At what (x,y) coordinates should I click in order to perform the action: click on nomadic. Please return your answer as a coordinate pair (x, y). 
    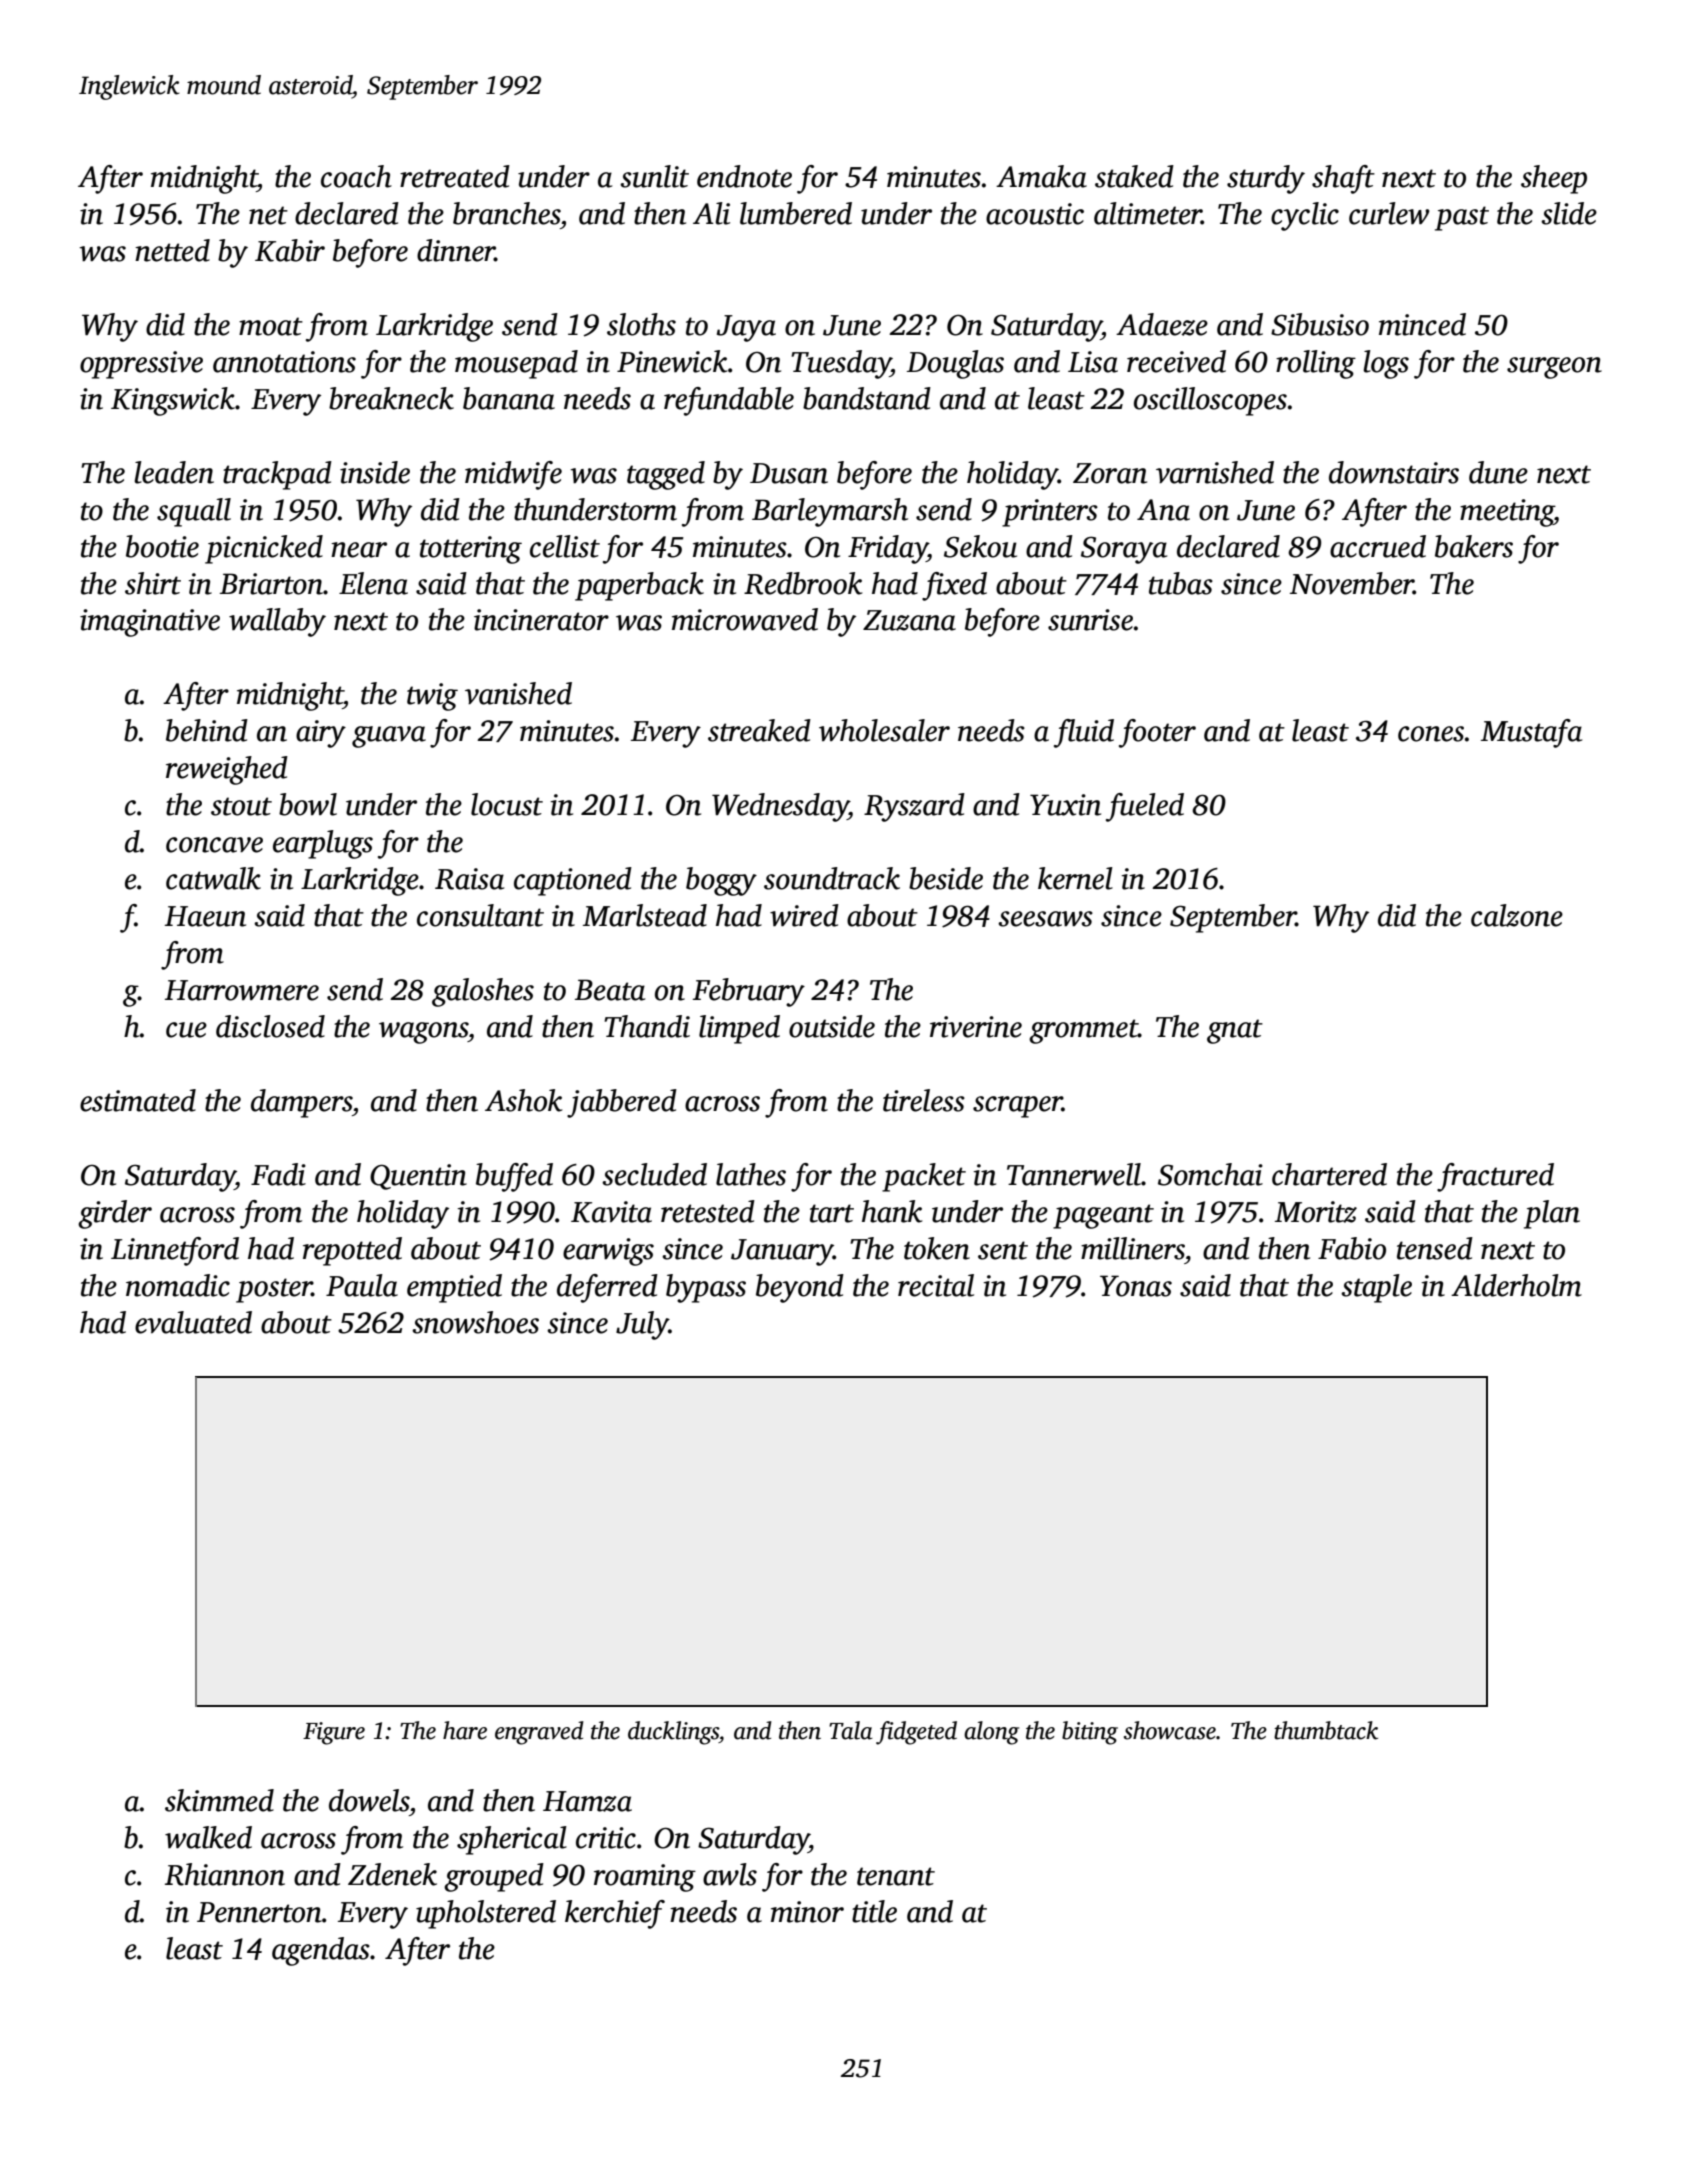
    Looking at the image, I should click on (178, 1285).
